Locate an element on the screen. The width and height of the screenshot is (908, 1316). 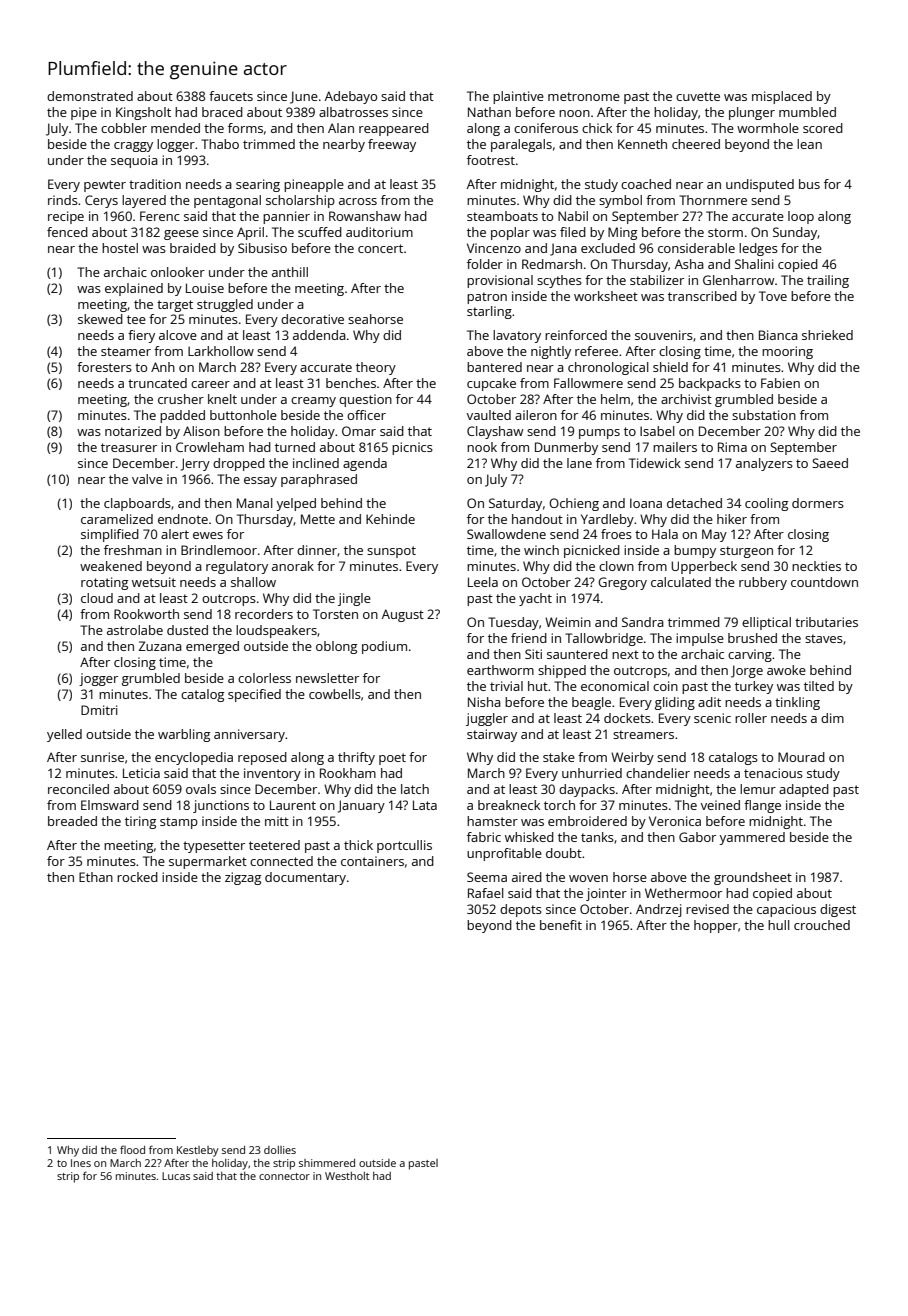
misplaced is located at coordinates (782, 97).
